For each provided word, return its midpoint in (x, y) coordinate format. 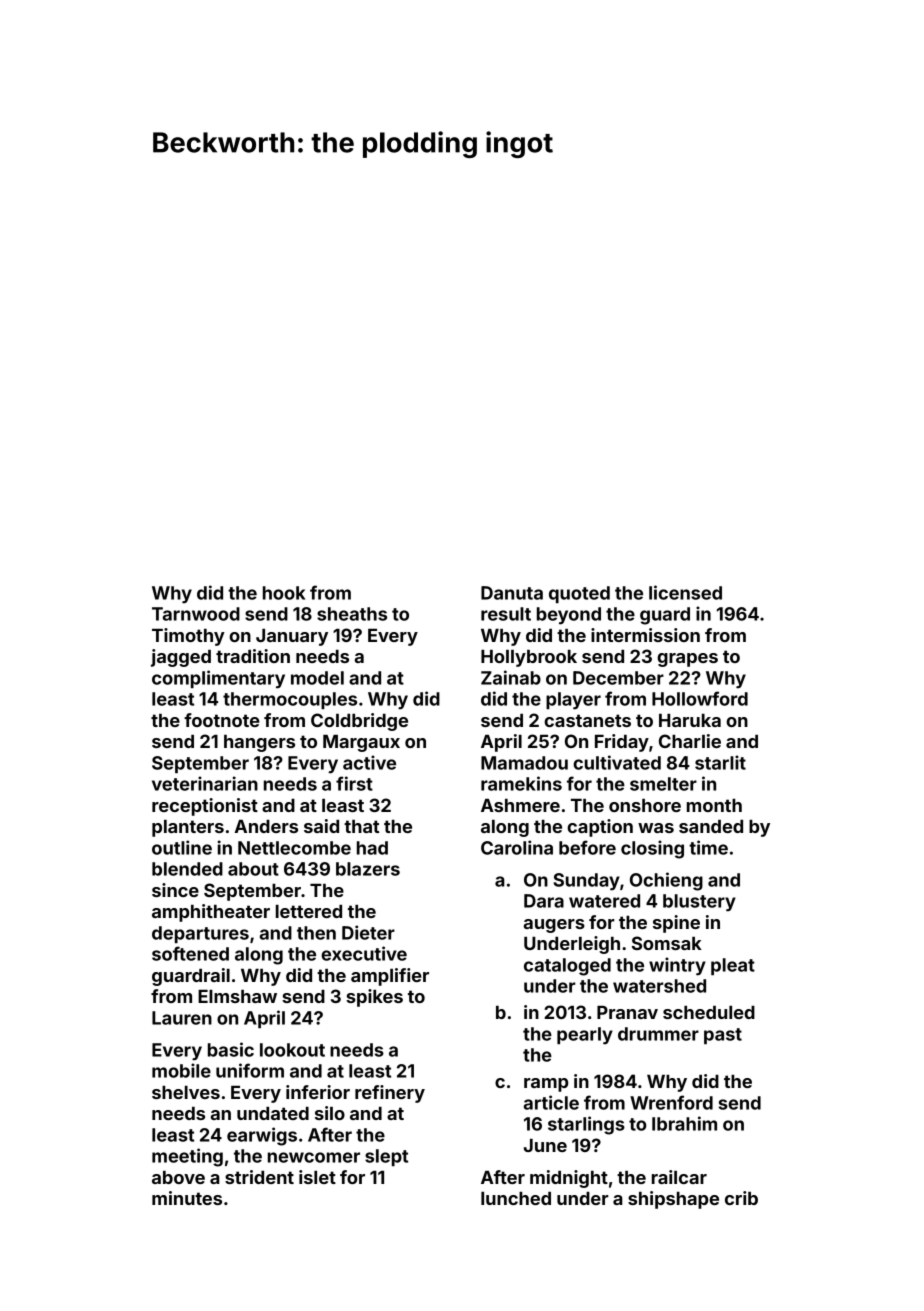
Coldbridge (359, 722)
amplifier (390, 977)
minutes (187, 1198)
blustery (699, 903)
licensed (685, 592)
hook (284, 593)
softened (190, 953)
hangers (259, 743)
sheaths (352, 614)
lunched (516, 1198)
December (618, 678)
